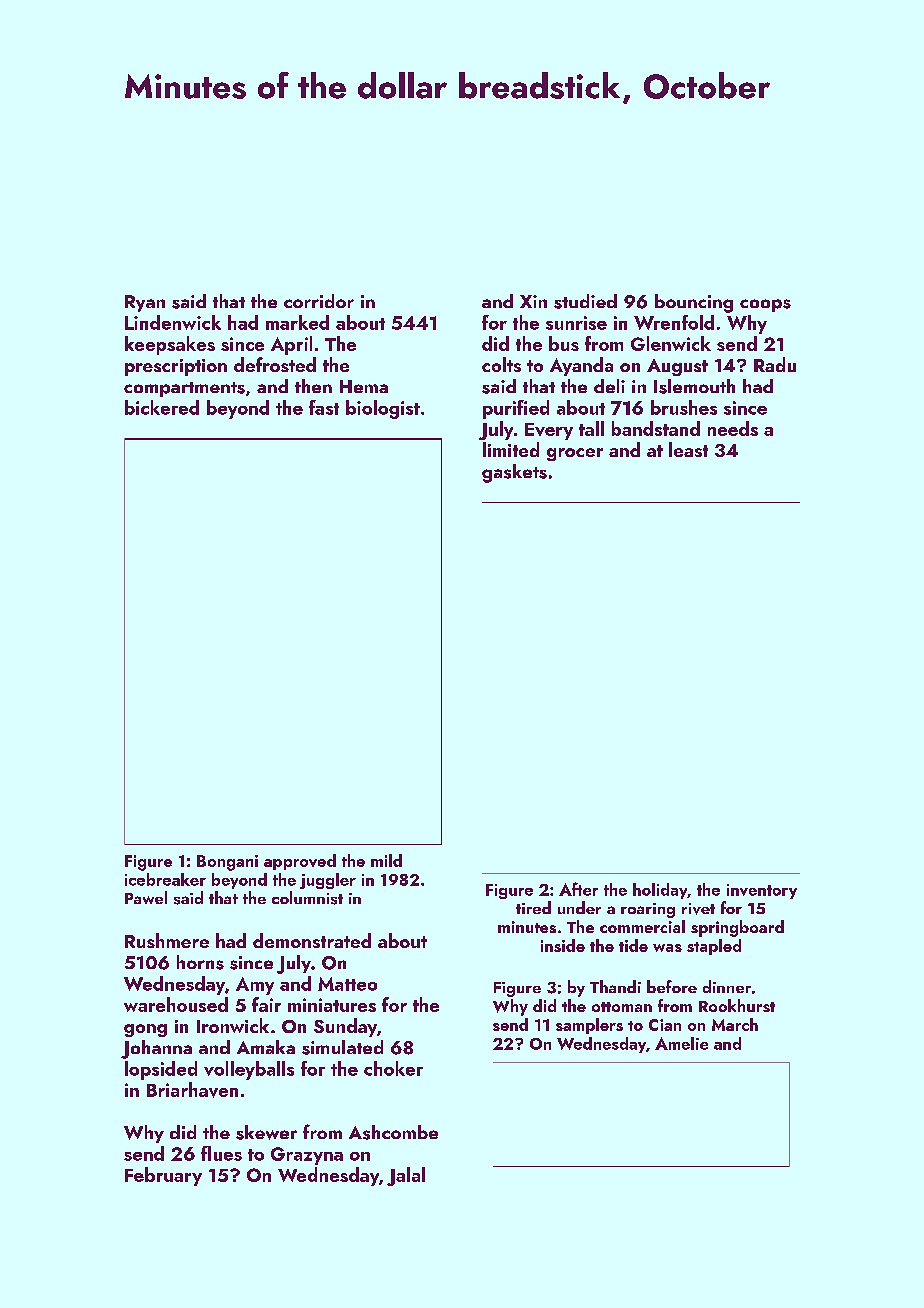 This document has height=1308, width=924. What do you see at coordinates (656, 428) in the document?
I see `bandstand` at bounding box center [656, 428].
